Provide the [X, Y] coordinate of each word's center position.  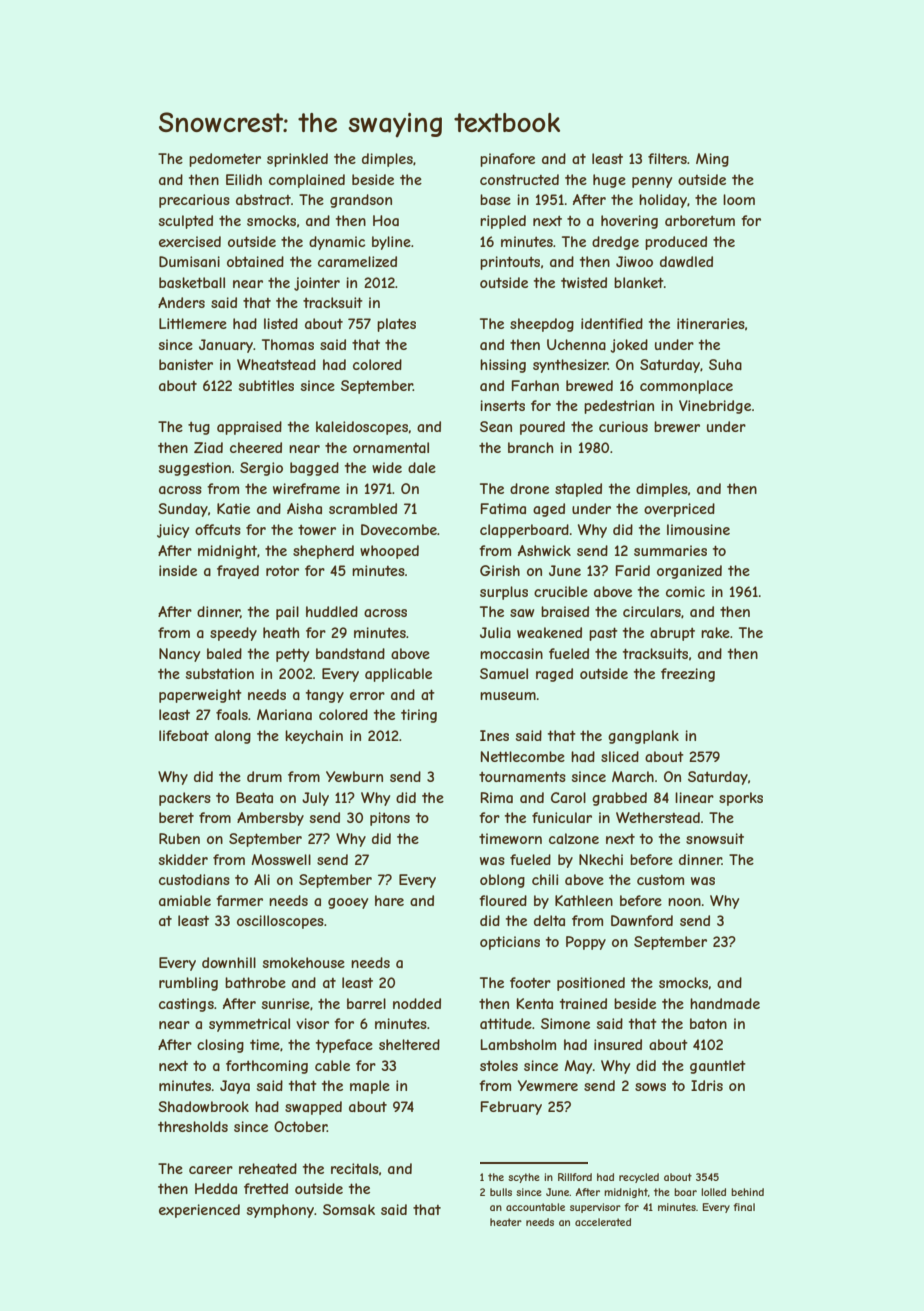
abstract [263, 199]
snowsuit [715, 838]
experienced [199, 1211]
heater [506, 1222]
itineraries [711, 323]
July [315, 799]
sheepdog [542, 325]
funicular [562, 817]
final [744, 1207]
